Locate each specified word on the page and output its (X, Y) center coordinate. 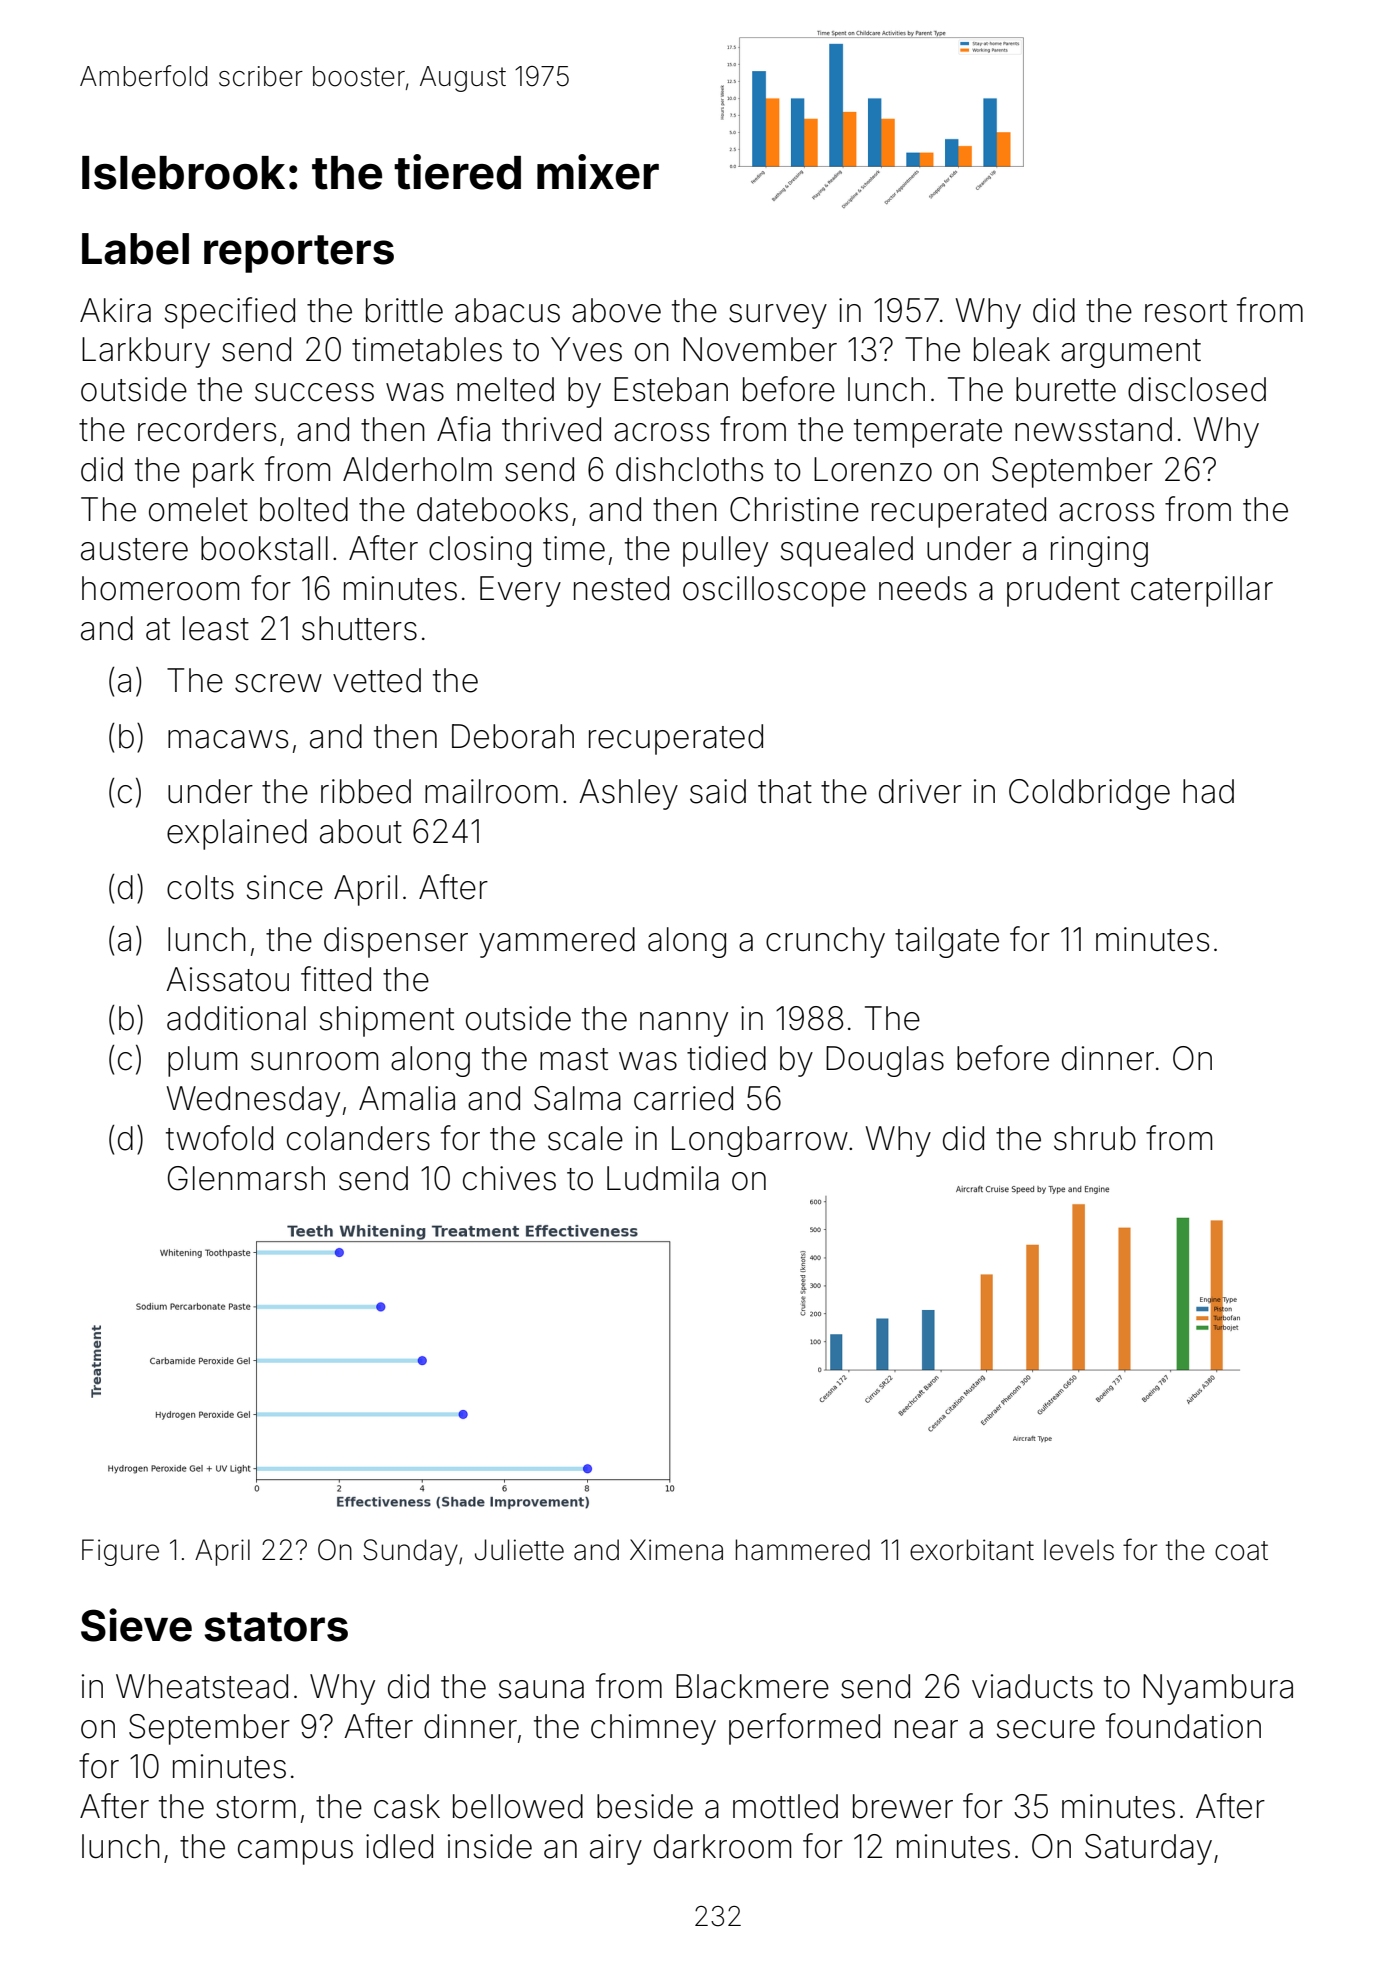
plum (202, 1061)
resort (1186, 311)
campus (295, 1852)
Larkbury (146, 352)
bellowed (518, 1806)
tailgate (947, 942)
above (616, 310)
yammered (557, 942)
